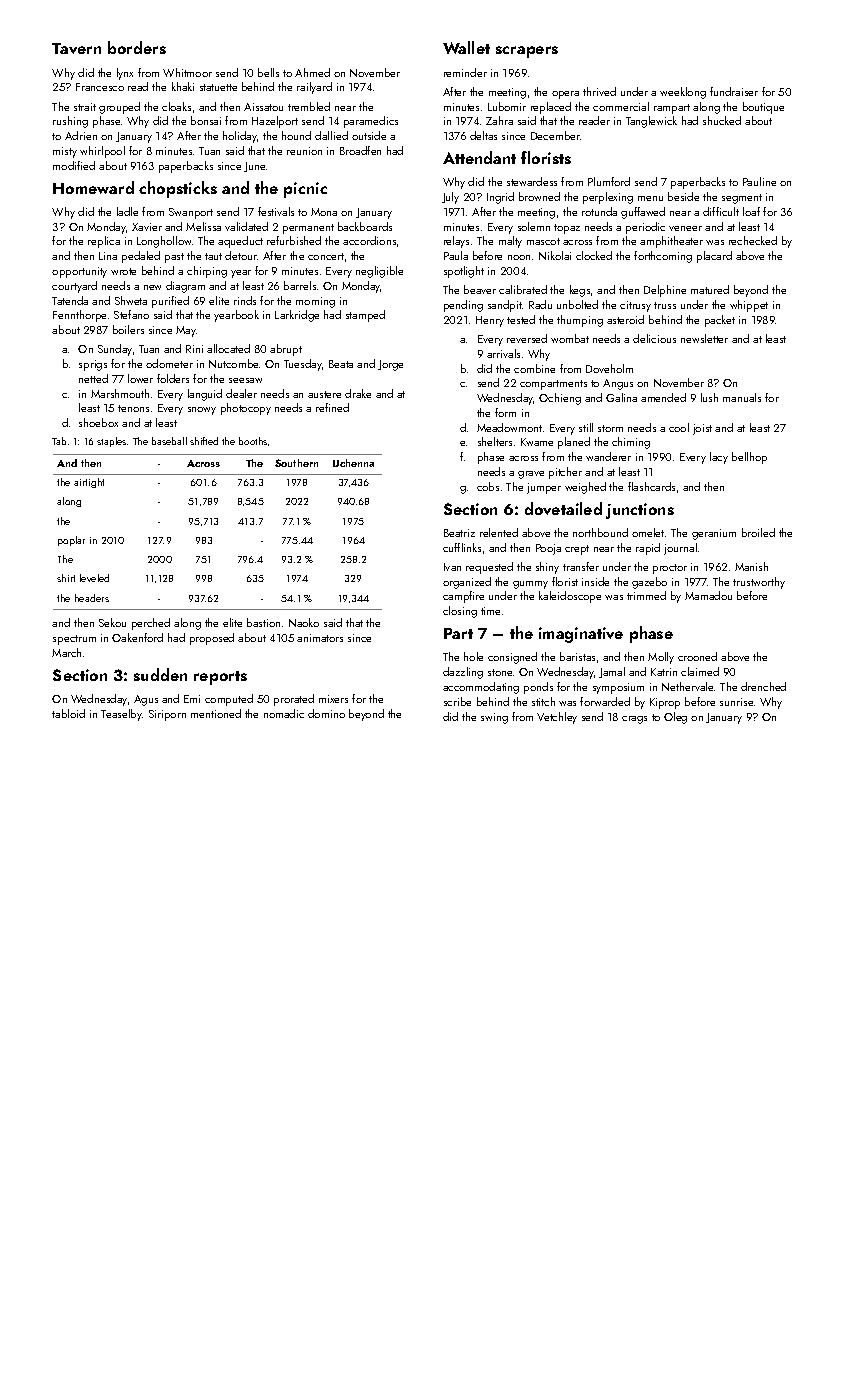 Image resolution: width=849 pixels, height=1400 pixels. I want to click on geranium, so click(714, 534).
